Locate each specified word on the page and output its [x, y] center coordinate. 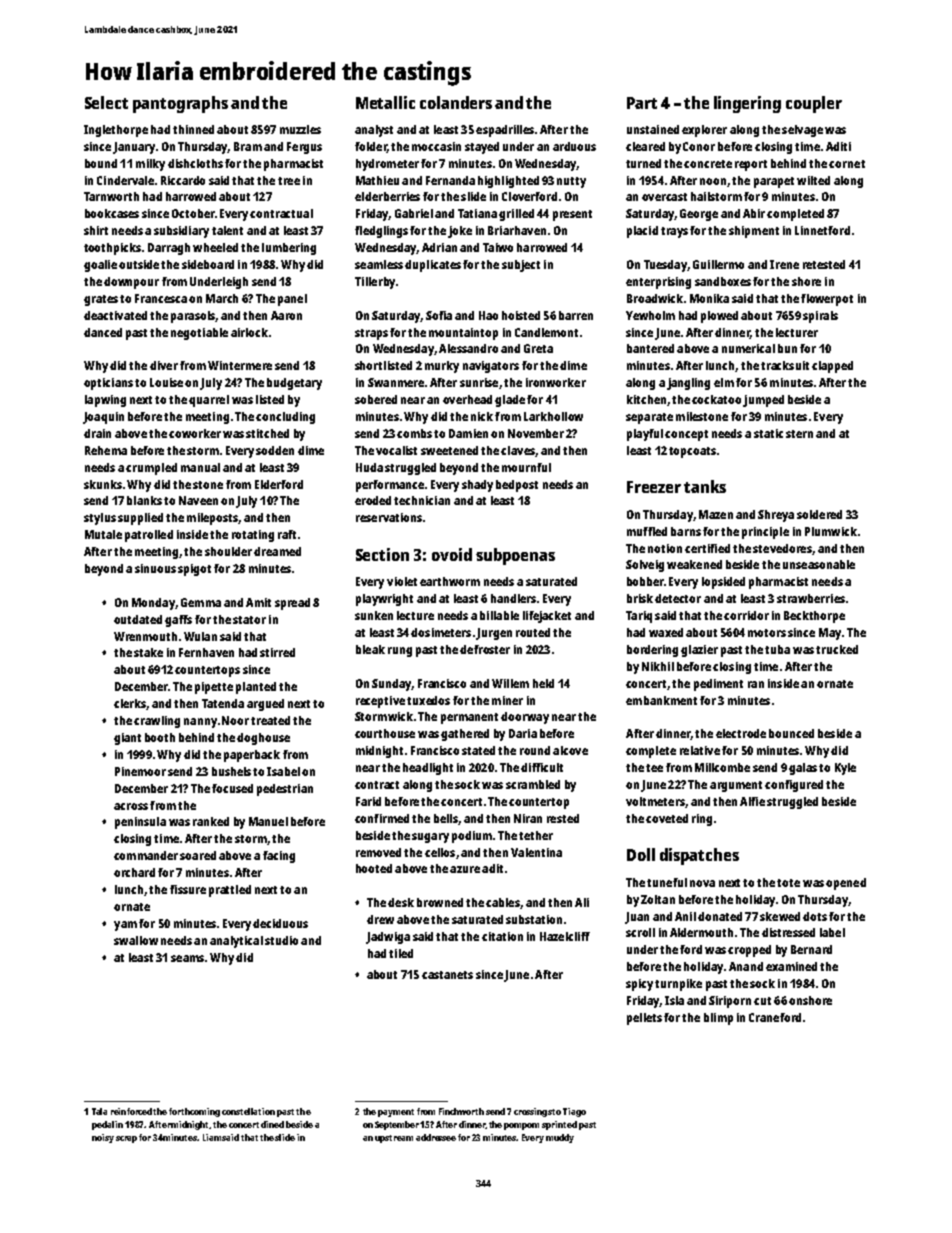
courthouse [385, 733]
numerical [748, 348]
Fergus [304, 148]
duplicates [433, 266]
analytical [236, 942]
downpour [131, 283]
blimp [718, 1019]
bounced [791, 733]
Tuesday [665, 266]
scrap [126, 1139]
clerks [130, 703]
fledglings [381, 232]
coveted [667, 818]
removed [378, 852]
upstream [394, 1139]
